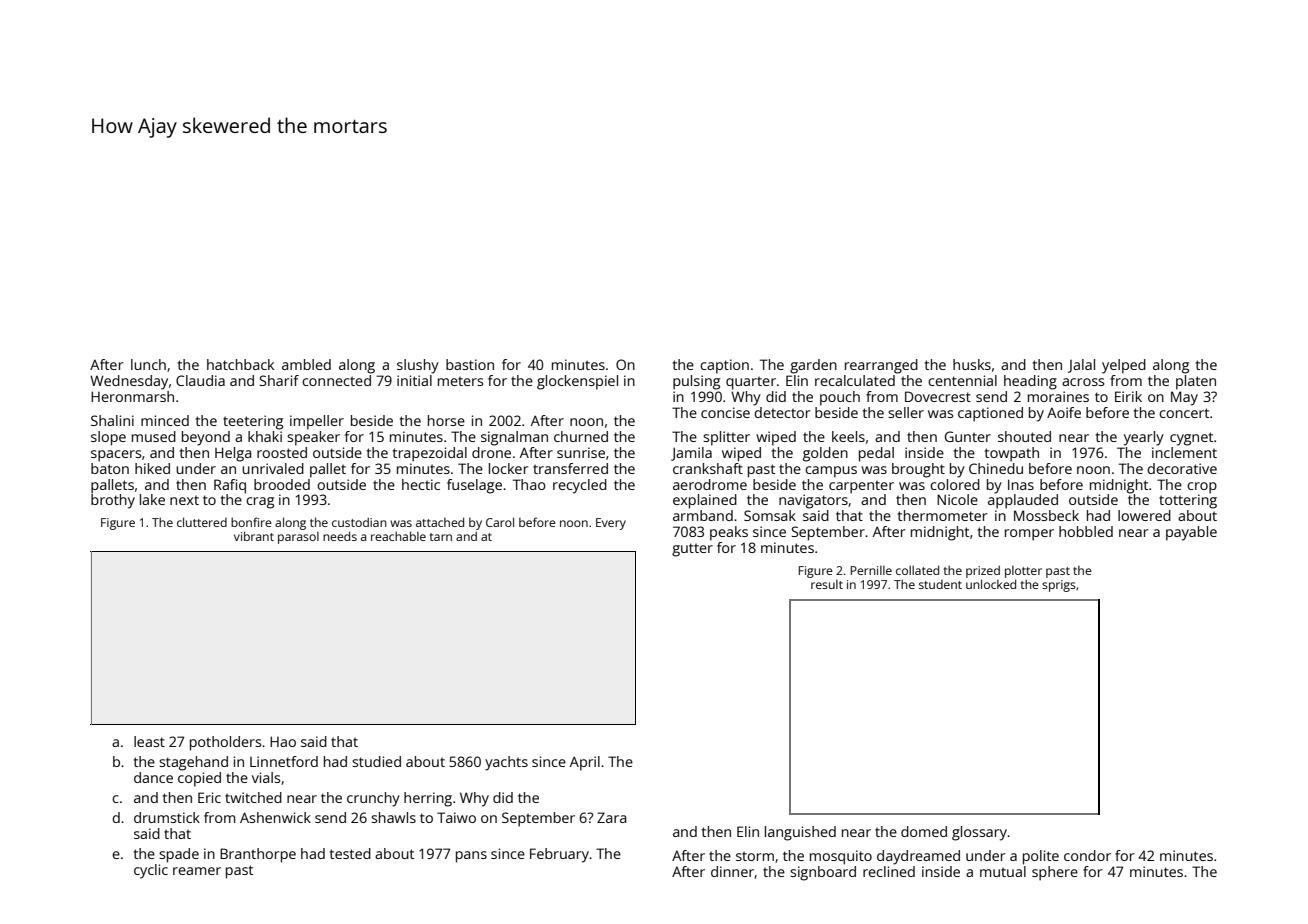 This screenshot has width=1308, height=924. Describe the element at coordinates (470, 364) in the screenshot. I see `bastion` at that location.
